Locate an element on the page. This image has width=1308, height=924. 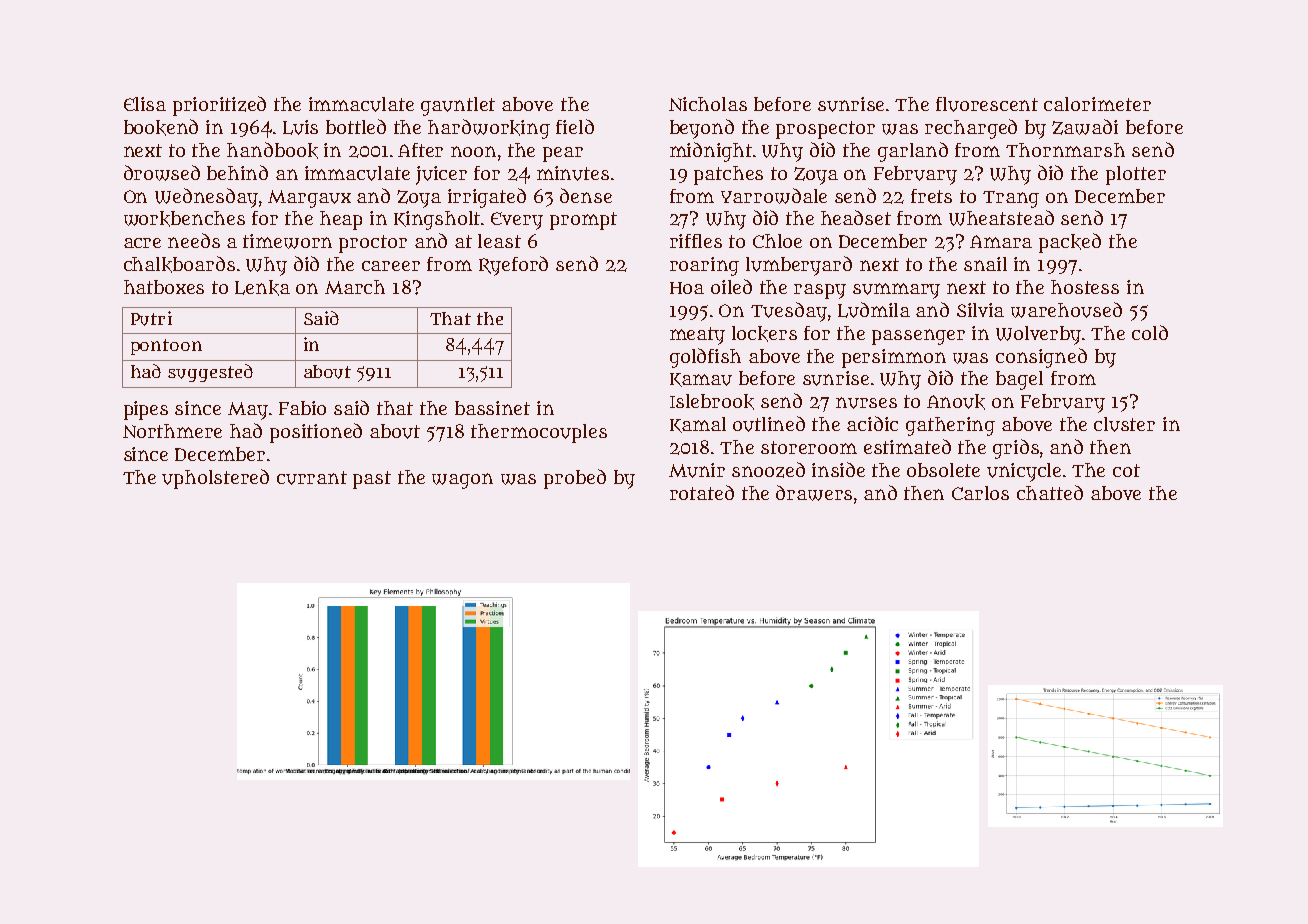
rotated is located at coordinates (702, 492).
